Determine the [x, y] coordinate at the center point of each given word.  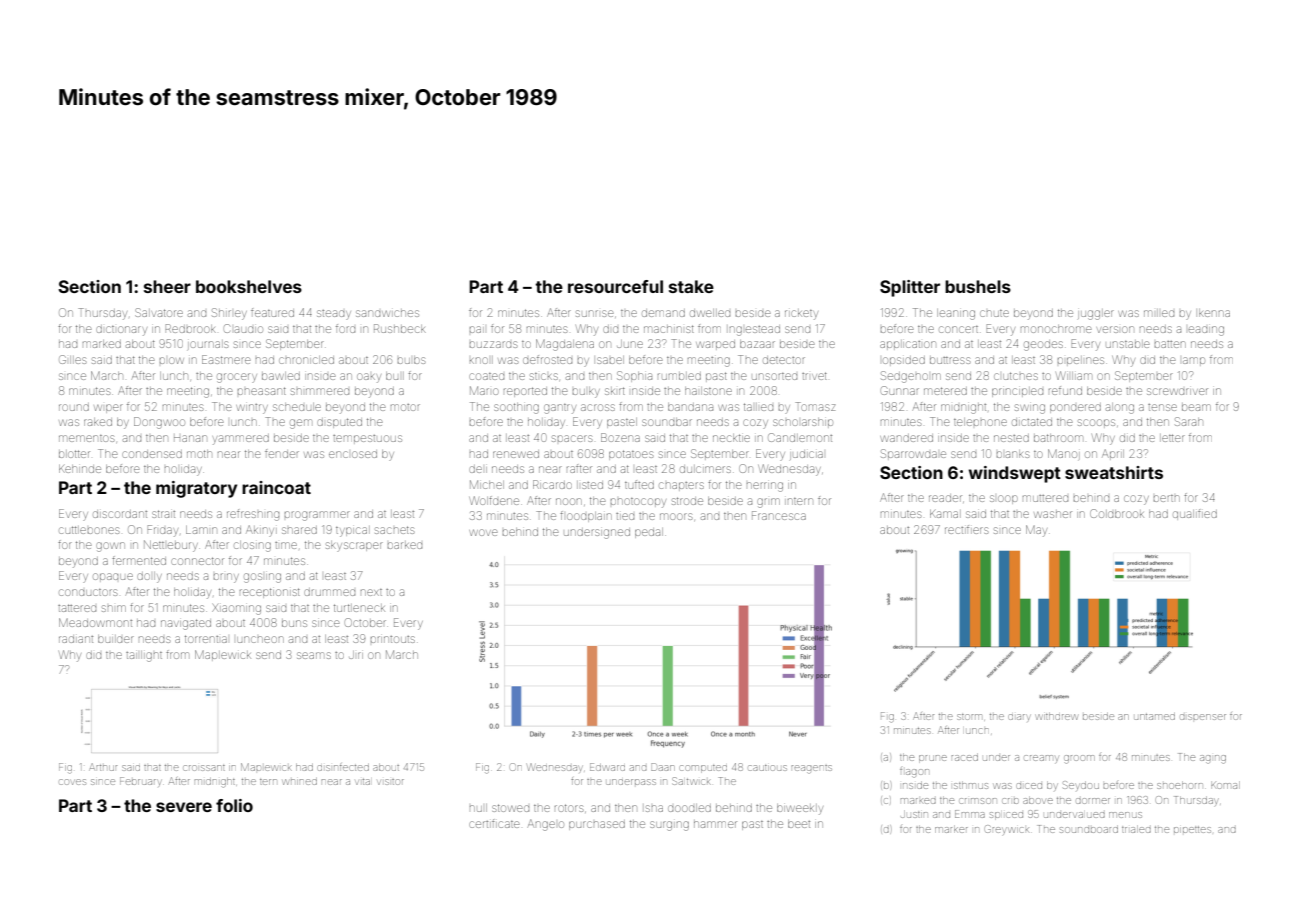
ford [345, 328]
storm [969, 717]
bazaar [757, 344]
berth [1167, 498]
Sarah [1189, 421]
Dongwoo [159, 423]
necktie [731, 438]
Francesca [779, 515]
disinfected [343, 767]
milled [1159, 313]
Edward [607, 767]
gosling [262, 578]
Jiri [356, 655]
